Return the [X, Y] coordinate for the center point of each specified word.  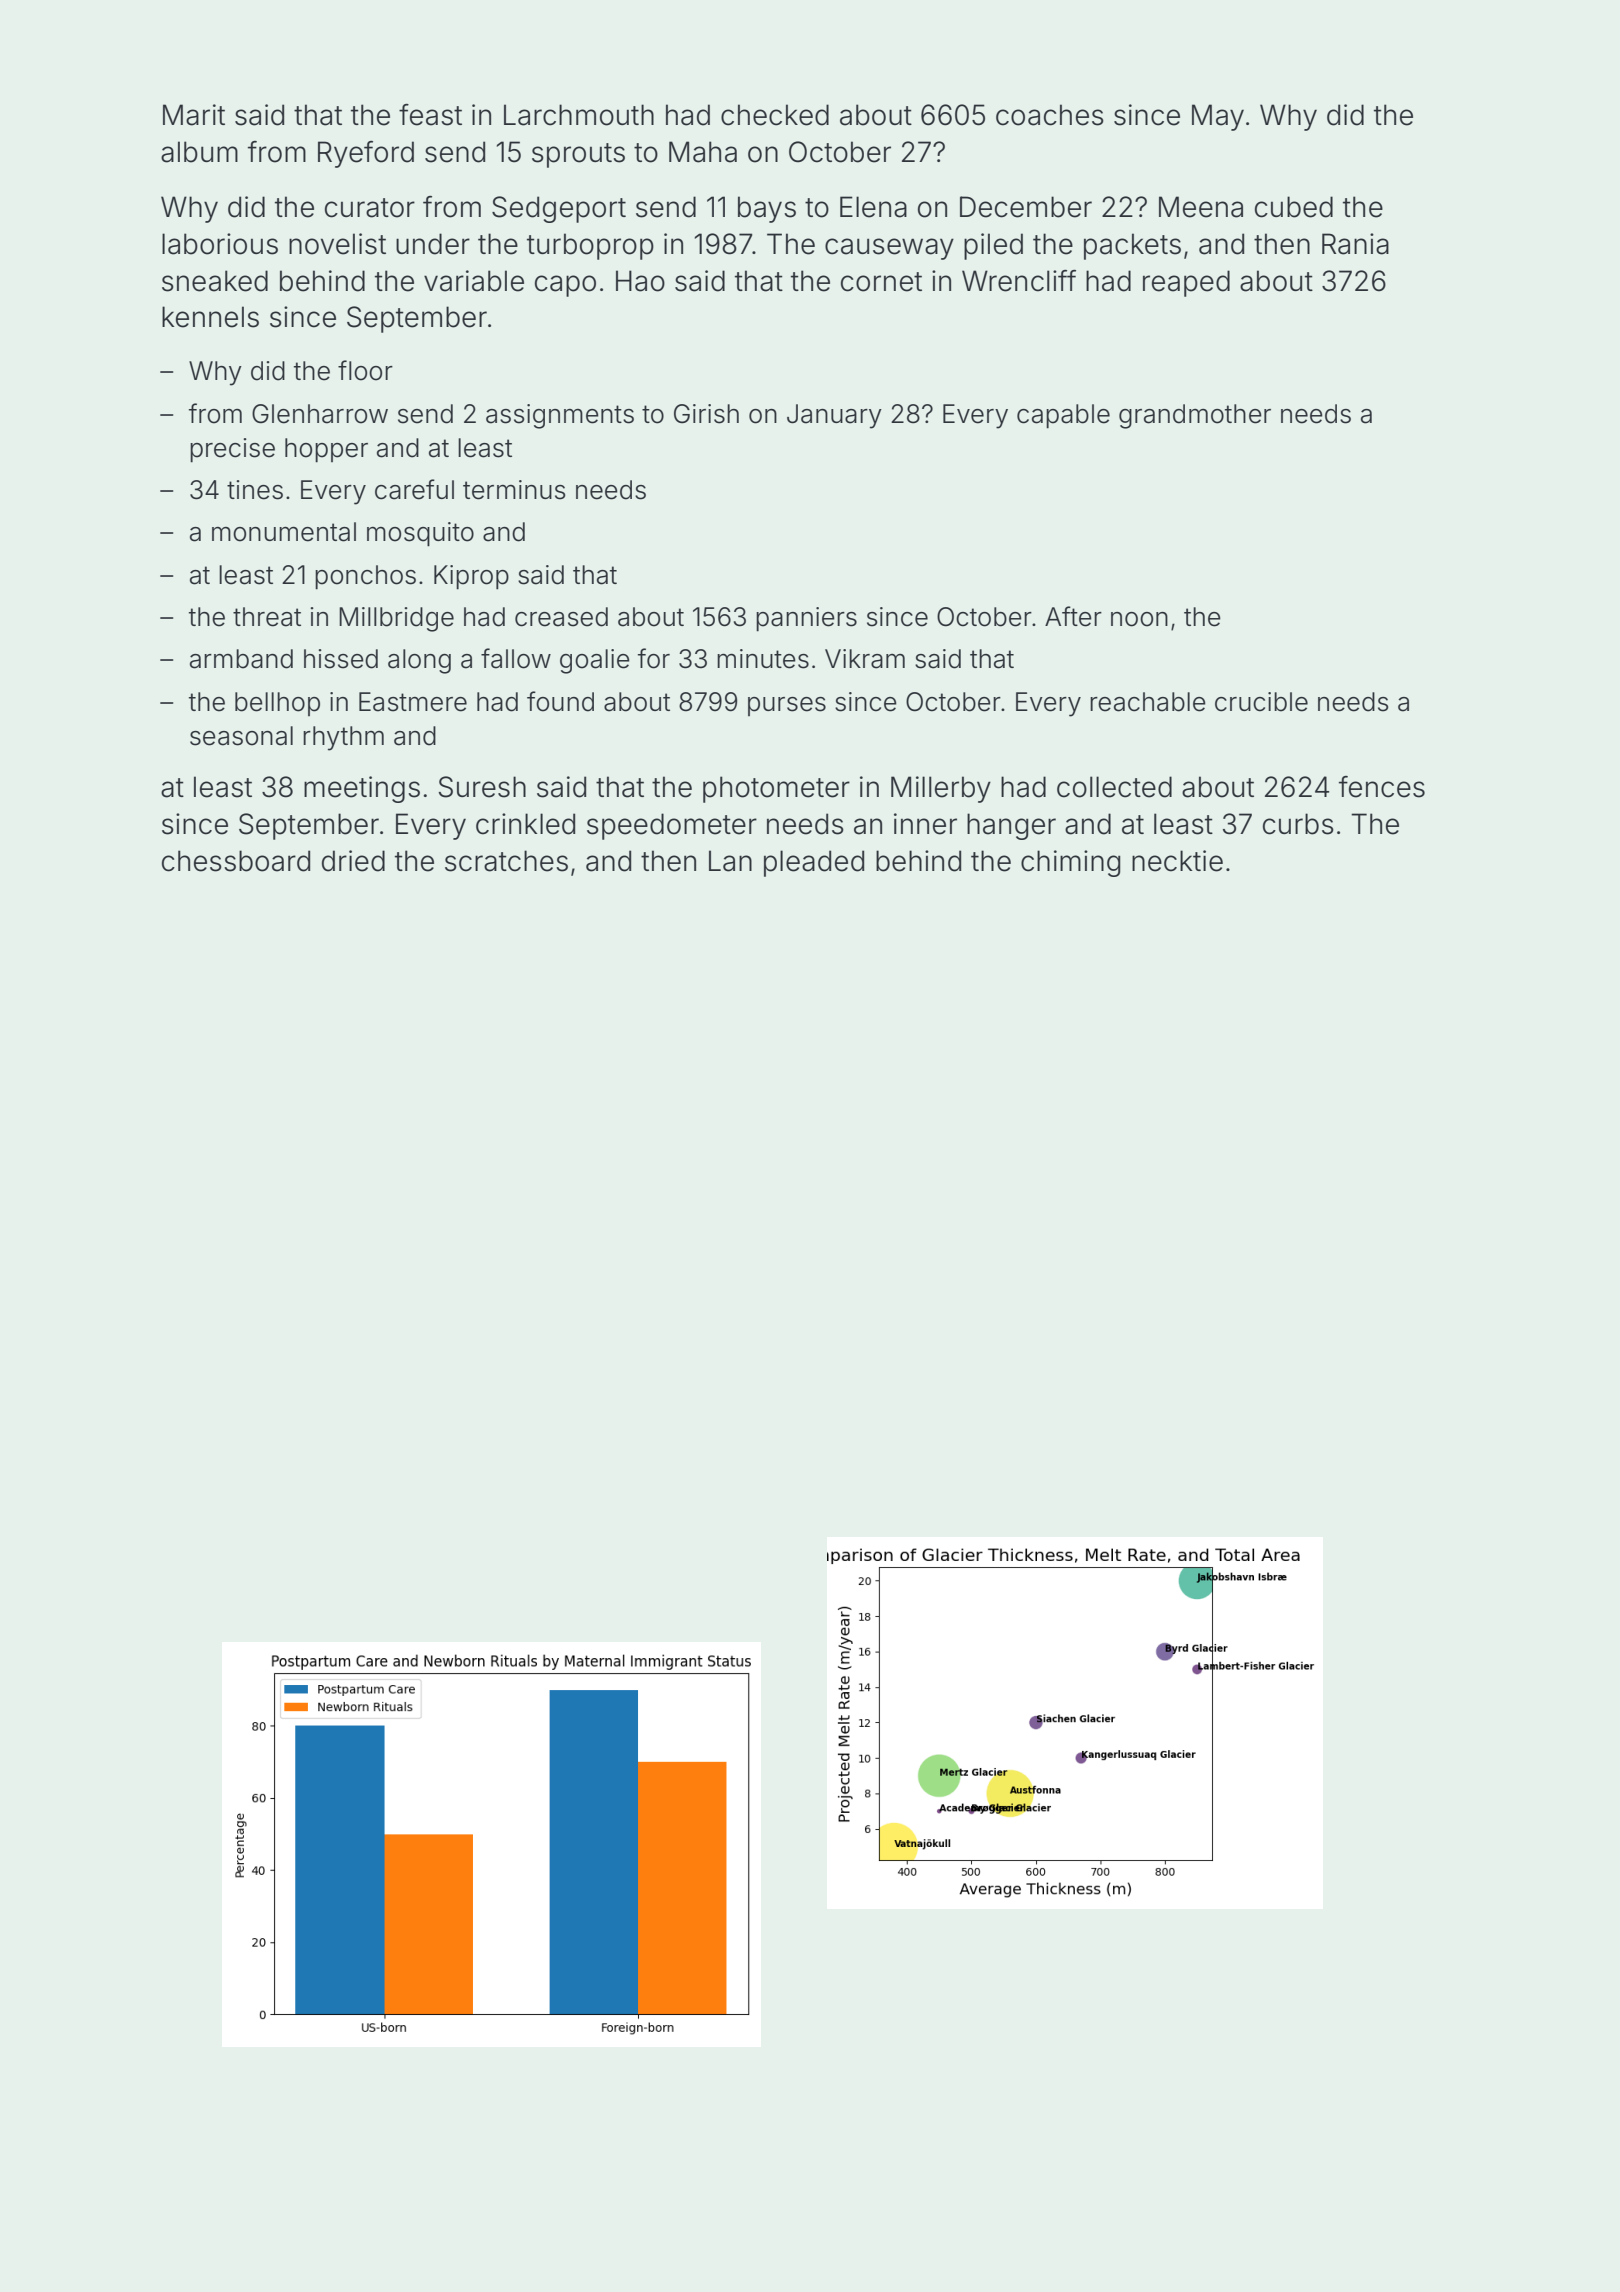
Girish [706, 414]
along [419, 661]
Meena [1201, 207]
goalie [595, 661]
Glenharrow [320, 414]
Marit [194, 115]
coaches [1050, 115]
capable [1063, 416]
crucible [1261, 702]
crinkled [525, 824]
